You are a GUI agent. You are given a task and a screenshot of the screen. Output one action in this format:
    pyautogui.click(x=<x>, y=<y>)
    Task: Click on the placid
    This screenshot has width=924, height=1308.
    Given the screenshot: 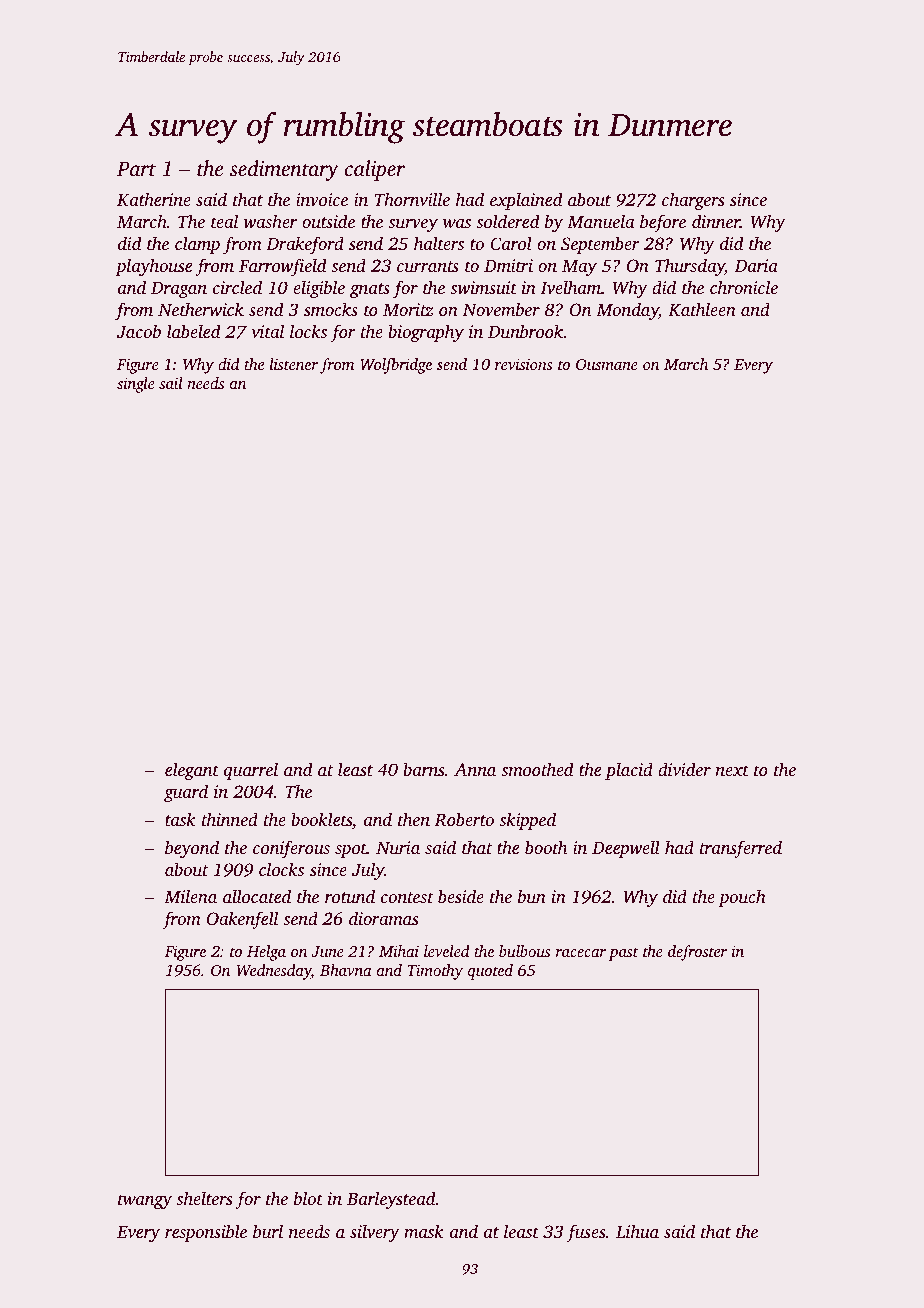 What is the action you would take?
    pyautogui.click(x=629, y=771)
